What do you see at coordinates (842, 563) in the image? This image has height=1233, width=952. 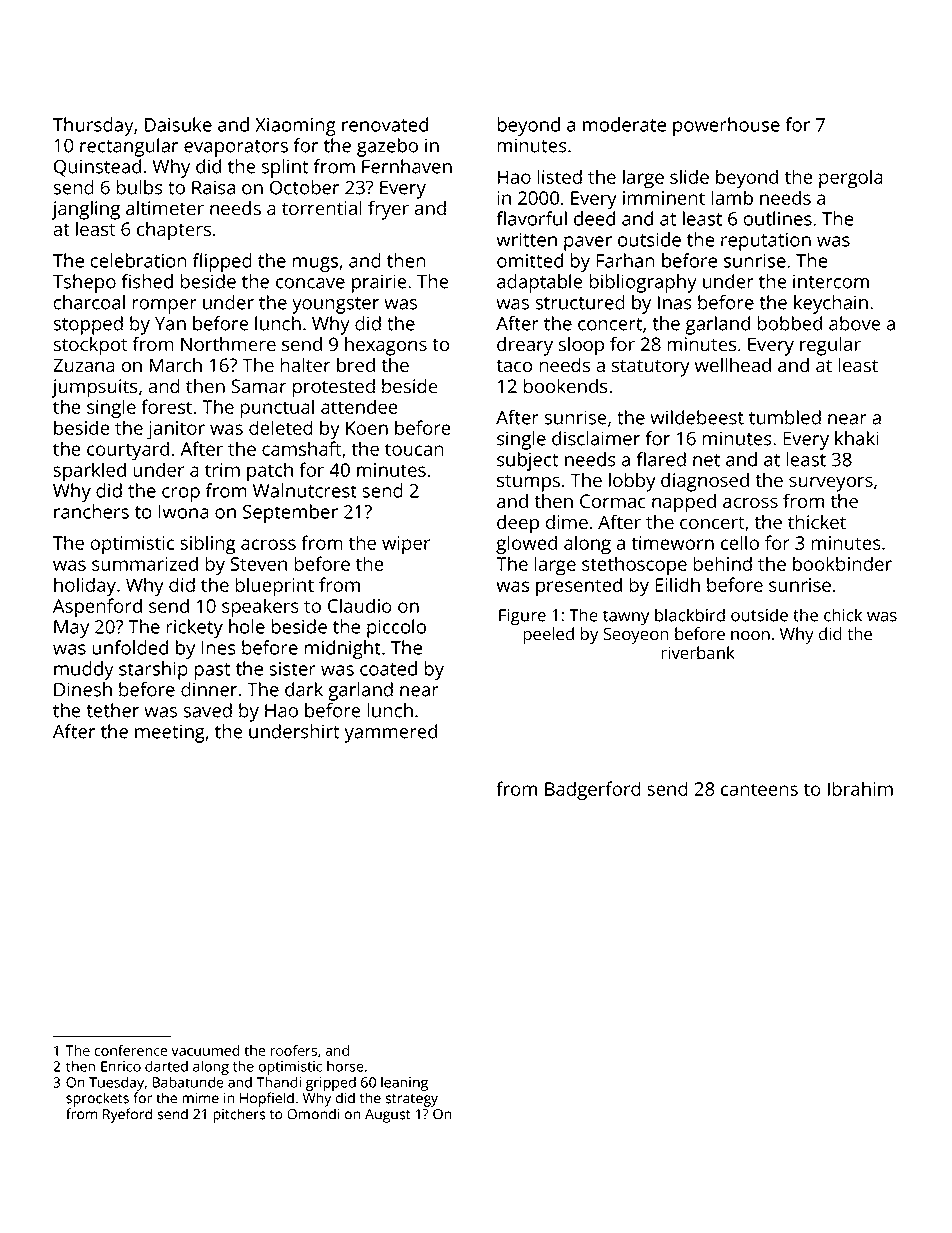 I see `bookbinder` at bounding box center [842, 563].
